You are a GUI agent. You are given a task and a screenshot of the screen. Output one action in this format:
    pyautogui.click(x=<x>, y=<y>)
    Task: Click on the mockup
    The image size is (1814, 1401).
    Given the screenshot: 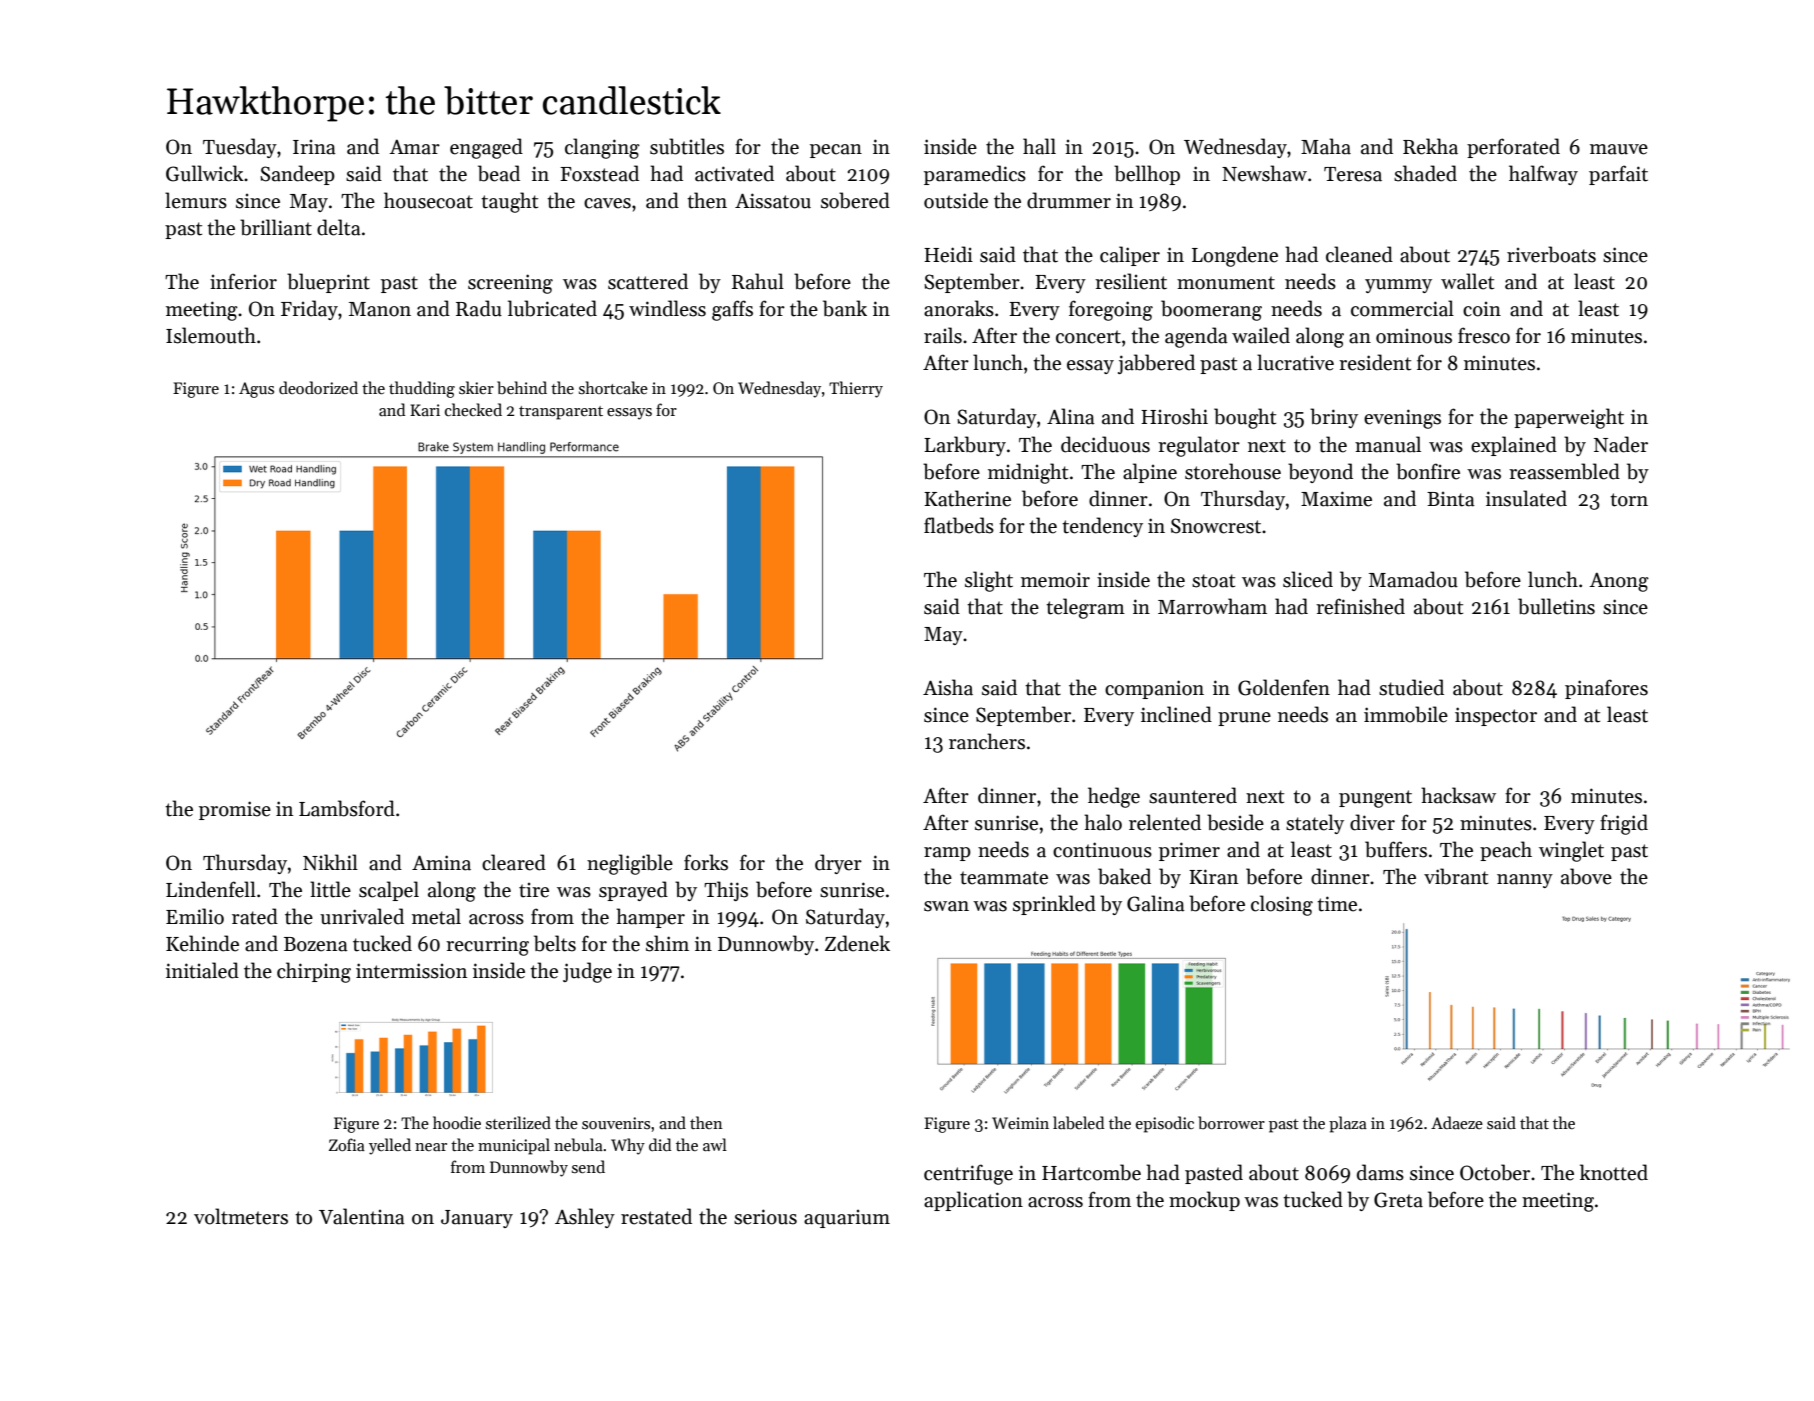 What is the action you would take?
    pyautogui.click(x=1204, y=1201)
